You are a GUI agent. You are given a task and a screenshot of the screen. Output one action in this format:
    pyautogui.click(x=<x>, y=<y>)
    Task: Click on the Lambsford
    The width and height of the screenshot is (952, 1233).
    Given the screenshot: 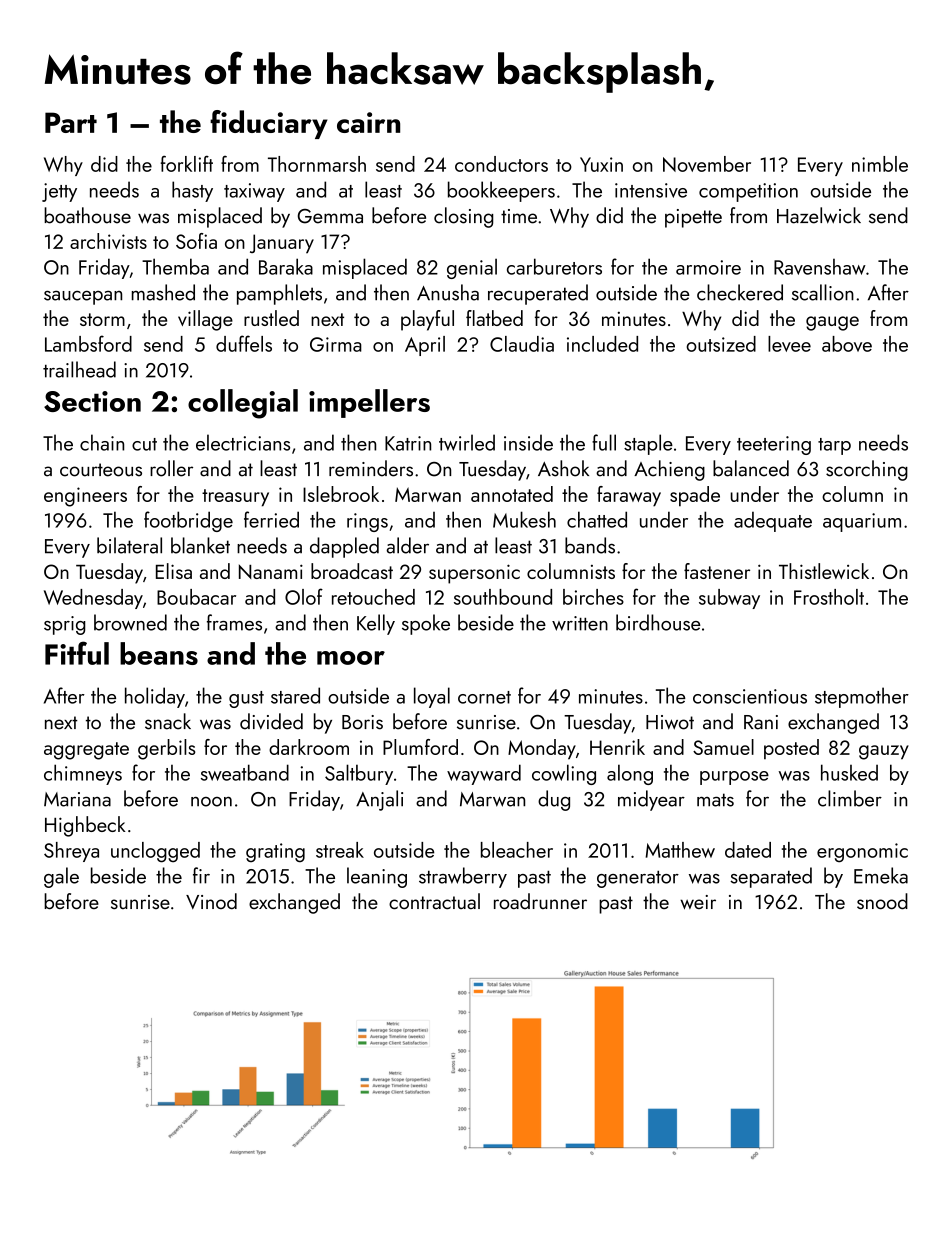 What is the action you would take?
    pyautogui.click(x=88, y=343)
